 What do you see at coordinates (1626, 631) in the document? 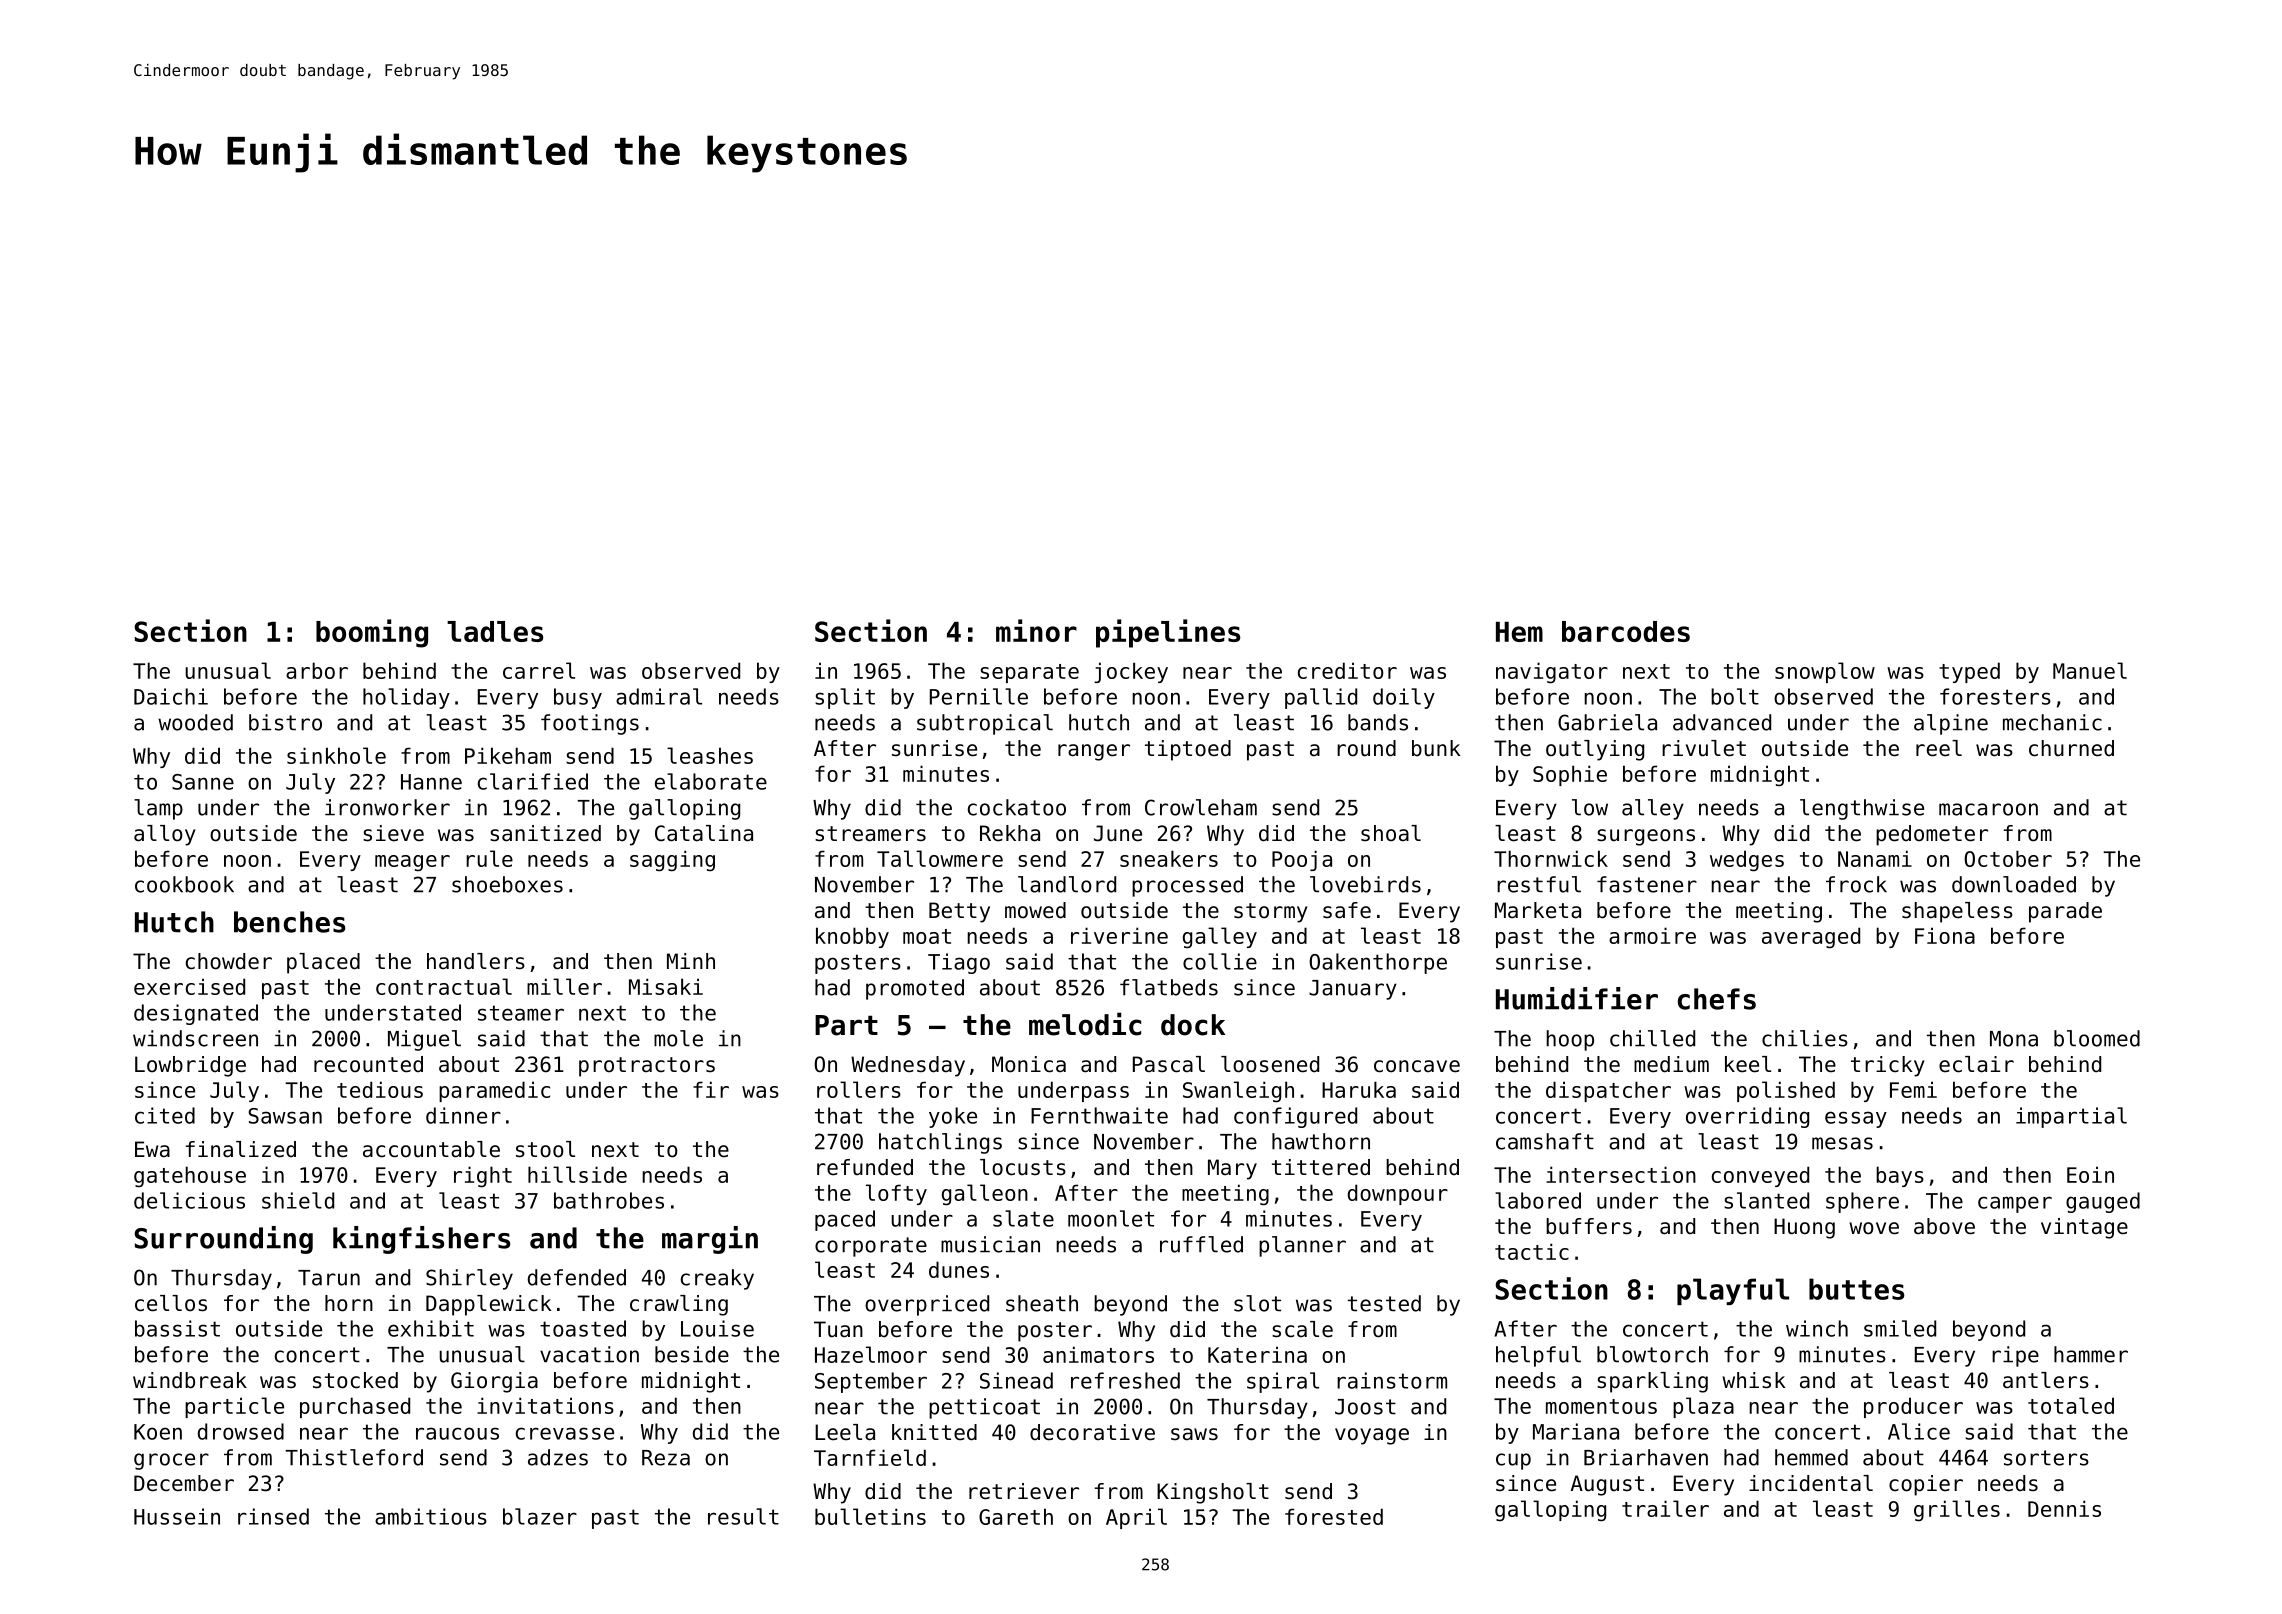
I see `barcodes` at bounding box center [1626, 631].
